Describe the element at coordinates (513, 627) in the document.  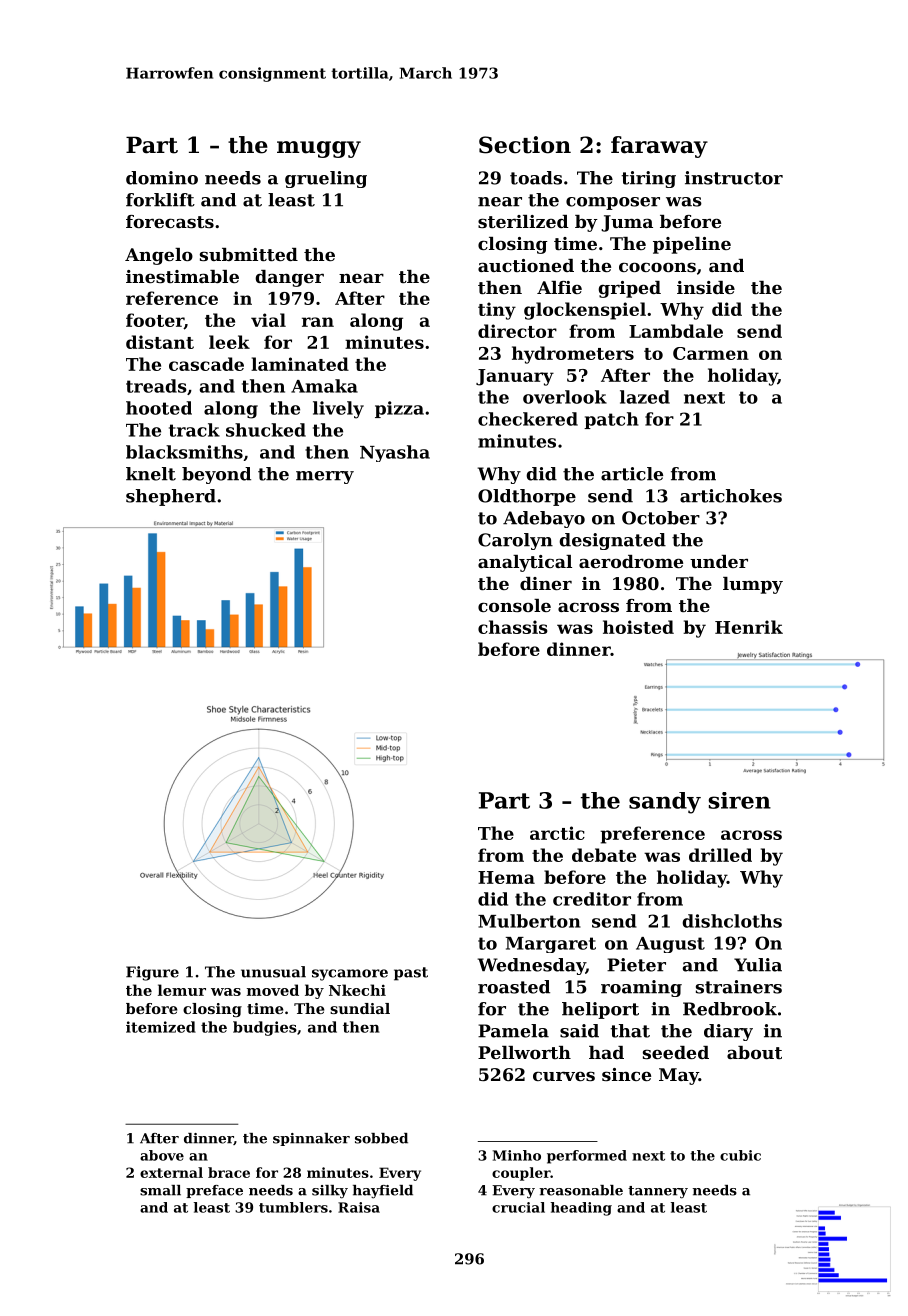
I see `chassis` at that location.
